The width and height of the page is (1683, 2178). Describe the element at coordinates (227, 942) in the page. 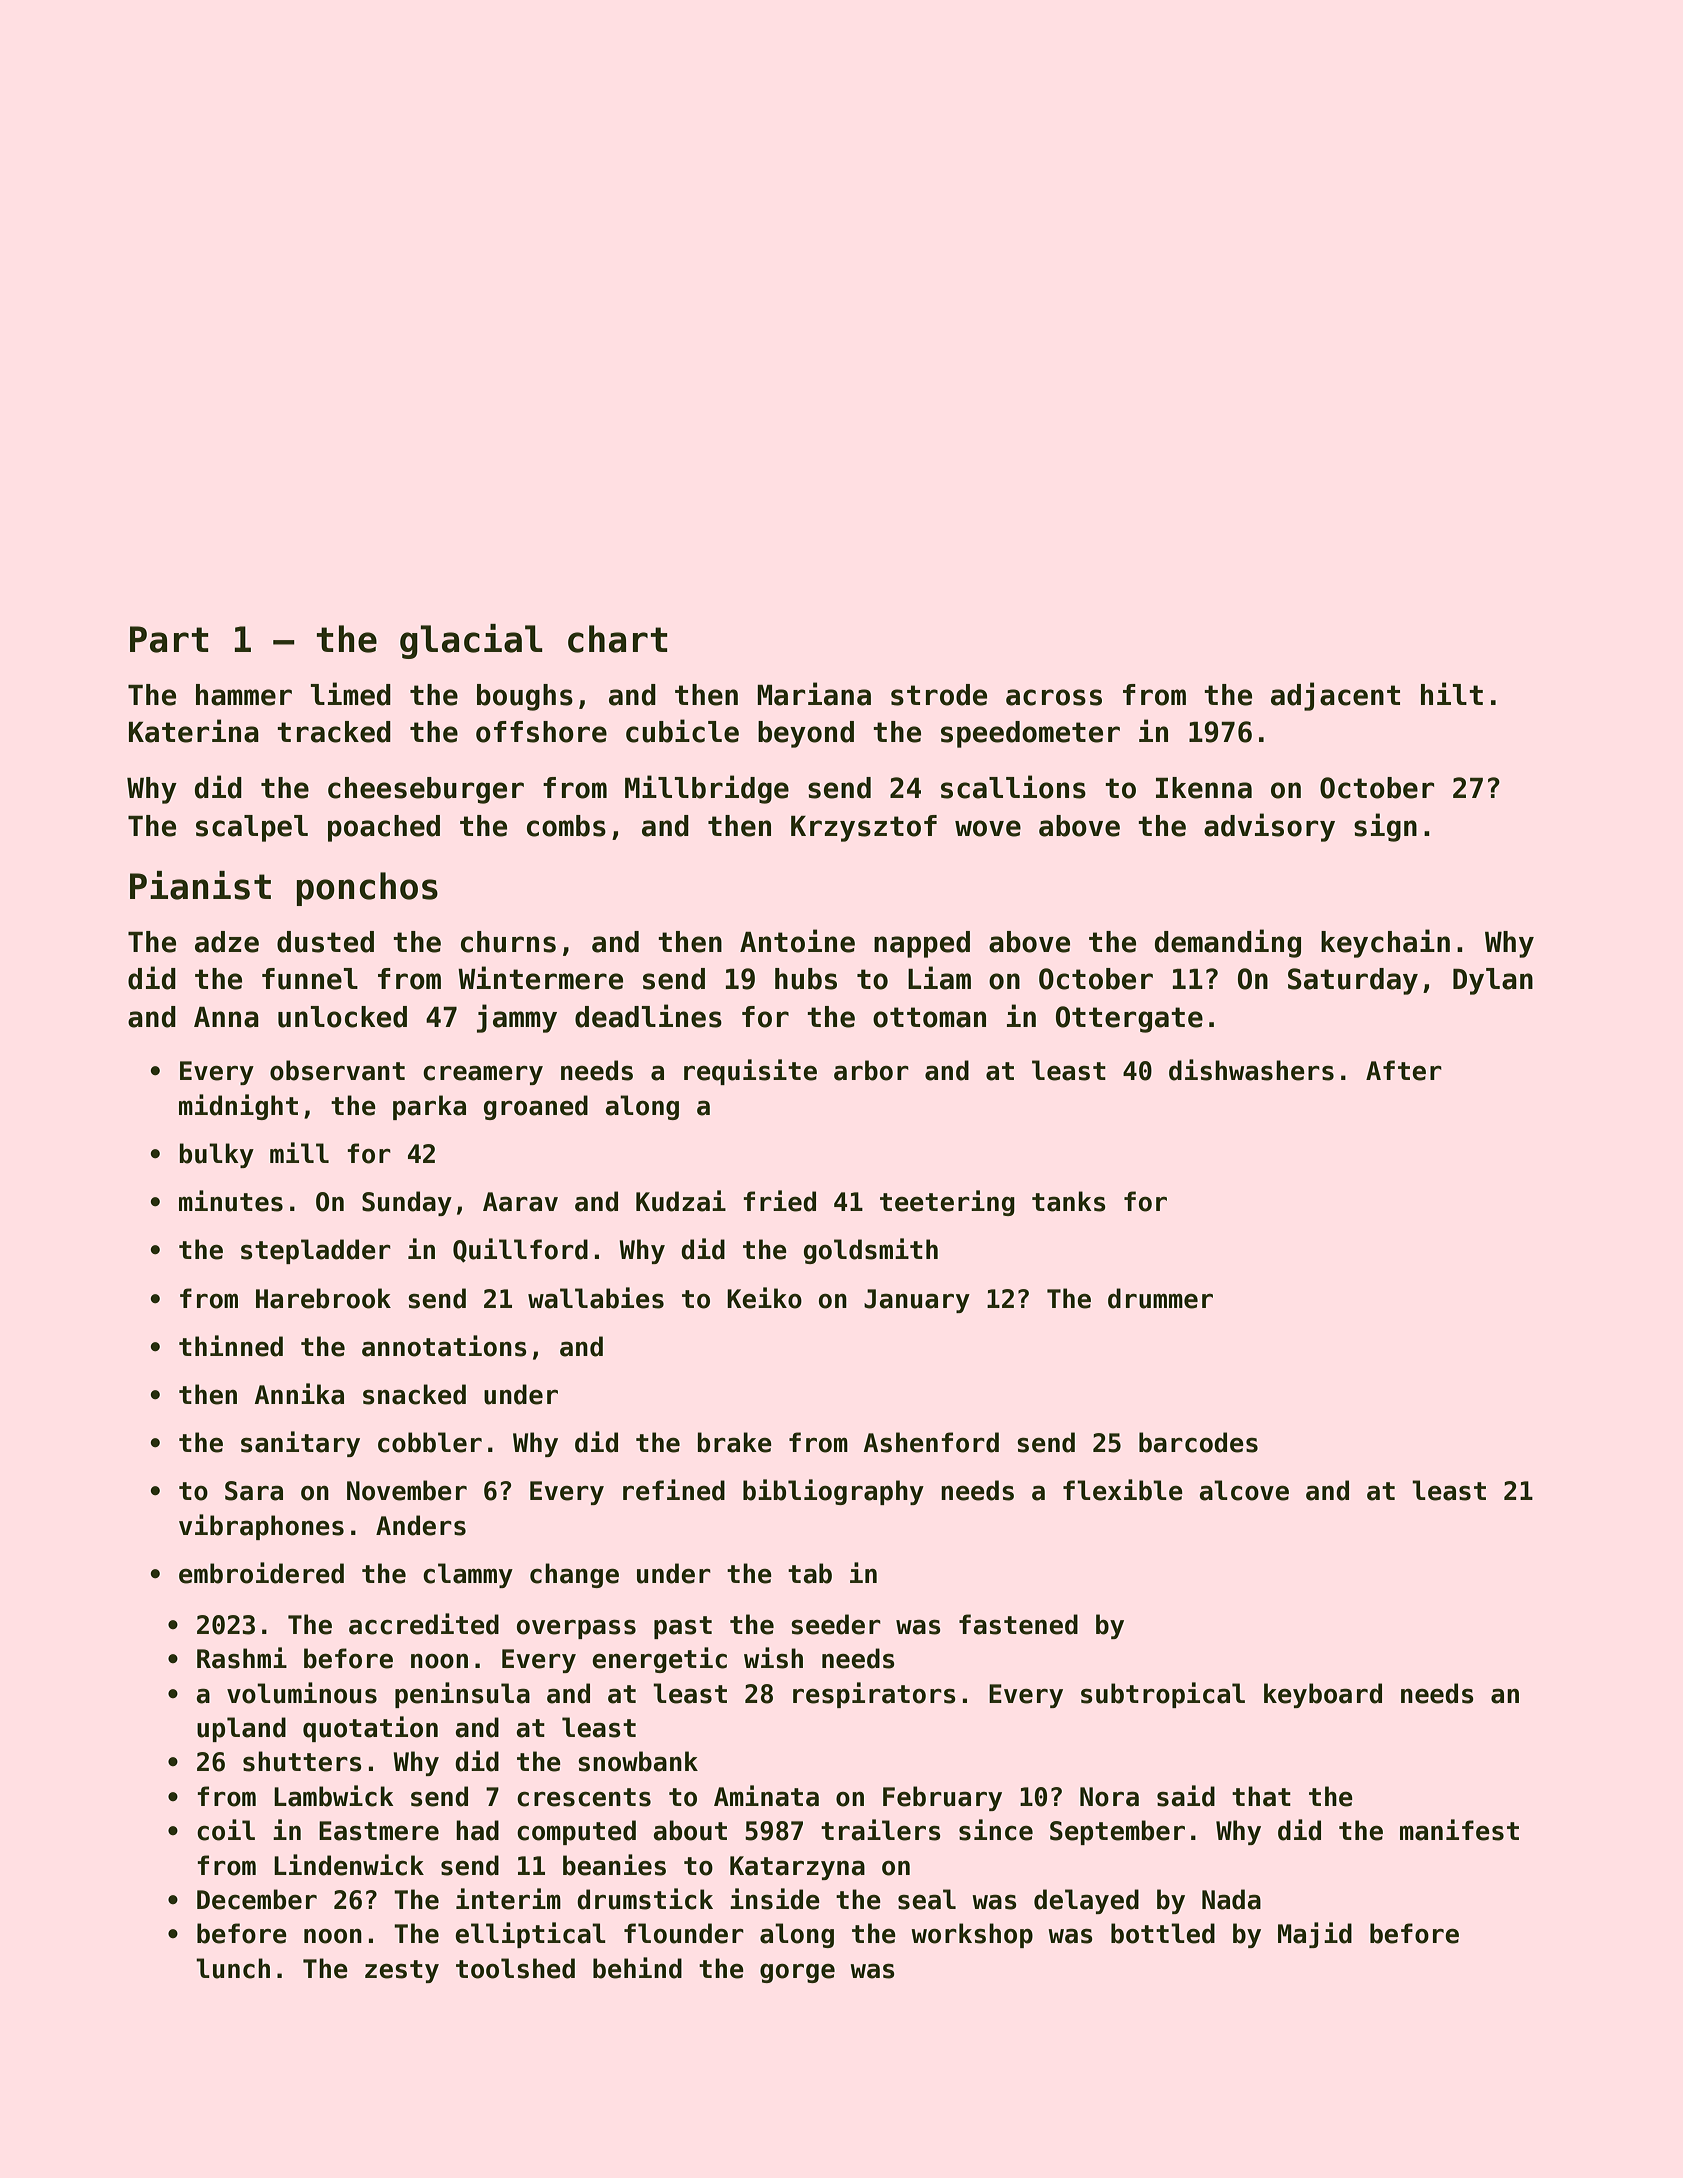

I see `adze` at that location.
